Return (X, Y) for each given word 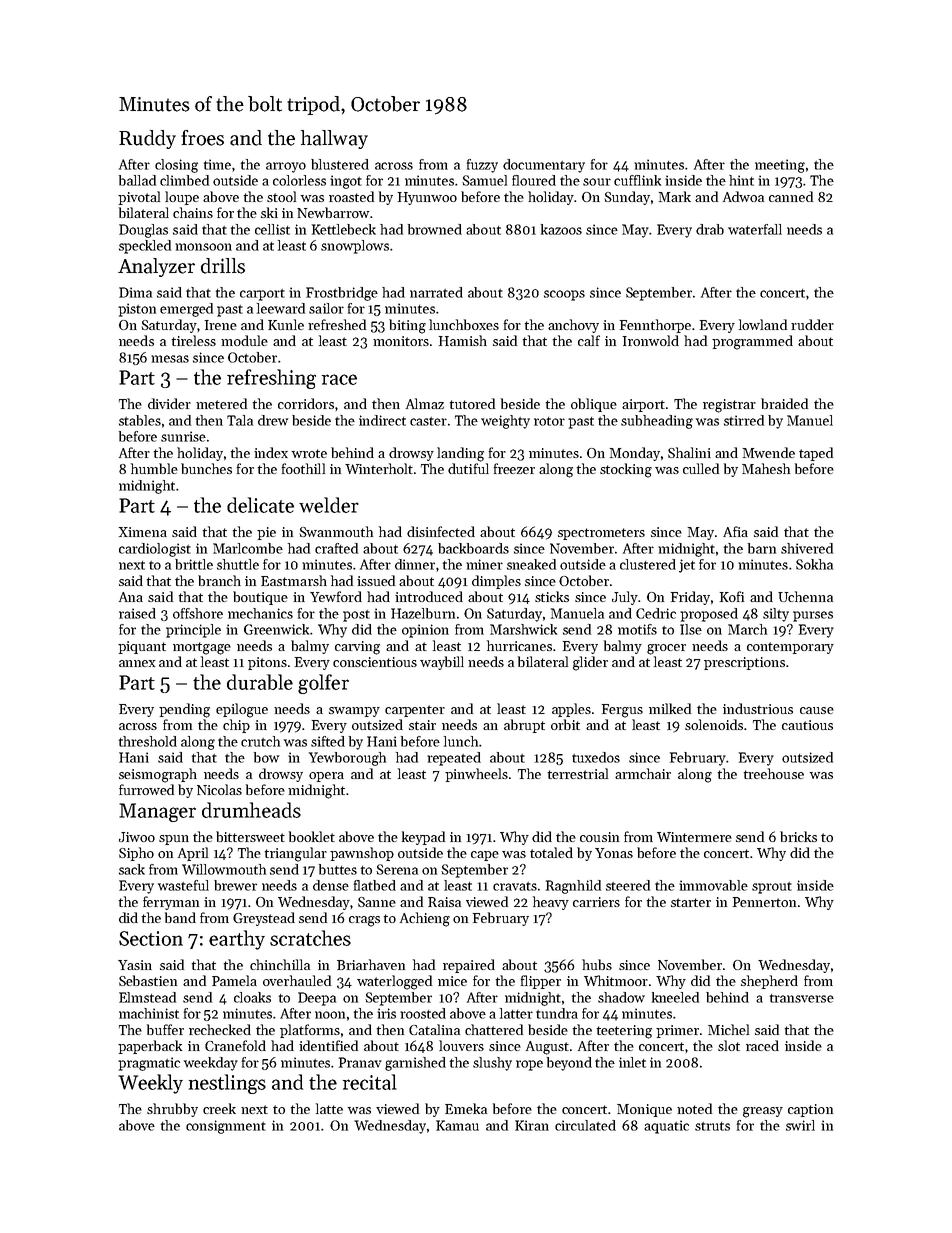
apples (571, 710)
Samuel (484, 180)
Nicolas (219, 789)
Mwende (769, 452)
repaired (469, 966)
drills (223, 266)
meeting (780, 166)
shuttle (238, 564)
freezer (514, 468)
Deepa (317, 999)
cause (817, 710)
